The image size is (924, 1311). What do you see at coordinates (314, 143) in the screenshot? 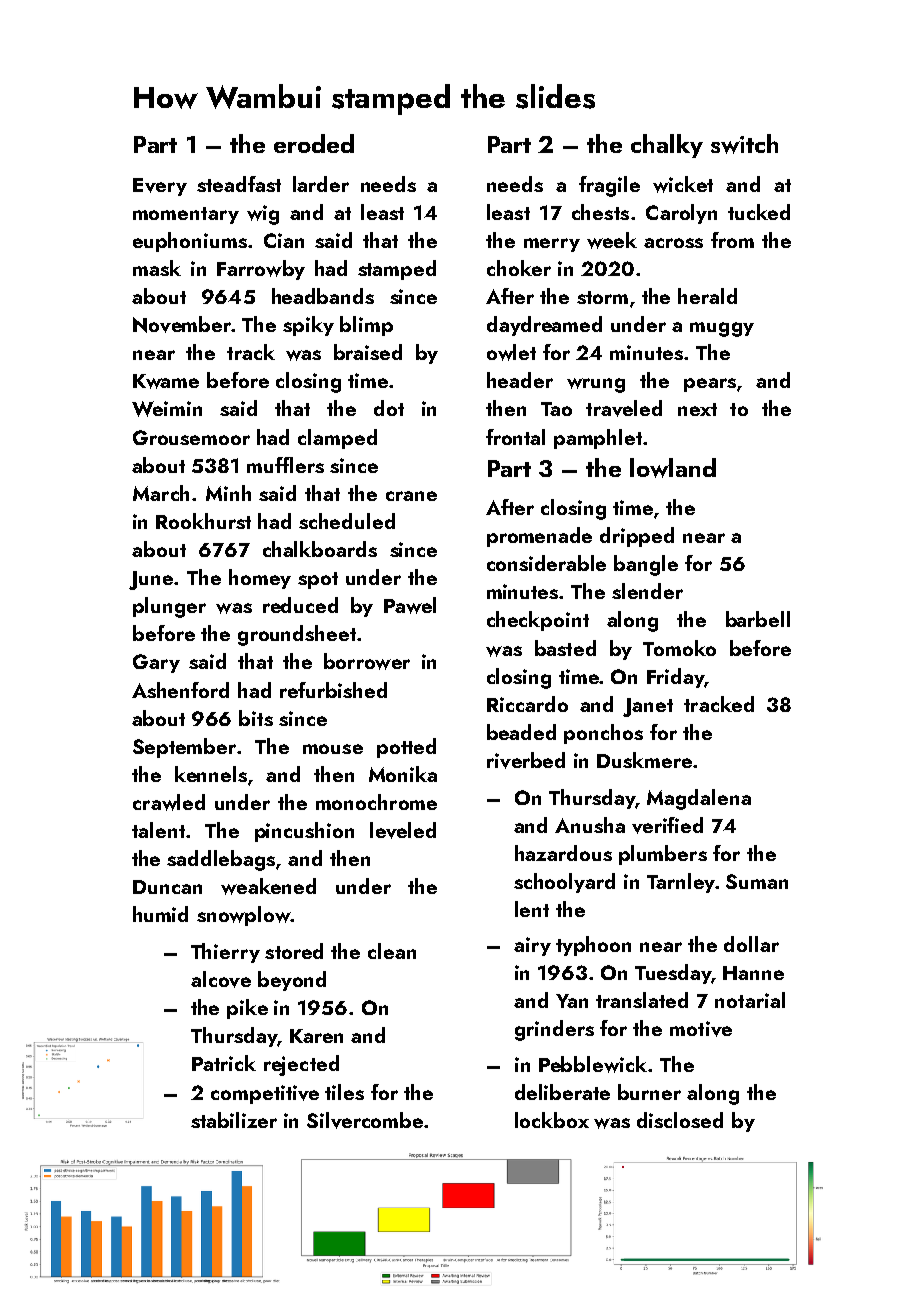
I see `eroded` at bounding box center [314, 143].
